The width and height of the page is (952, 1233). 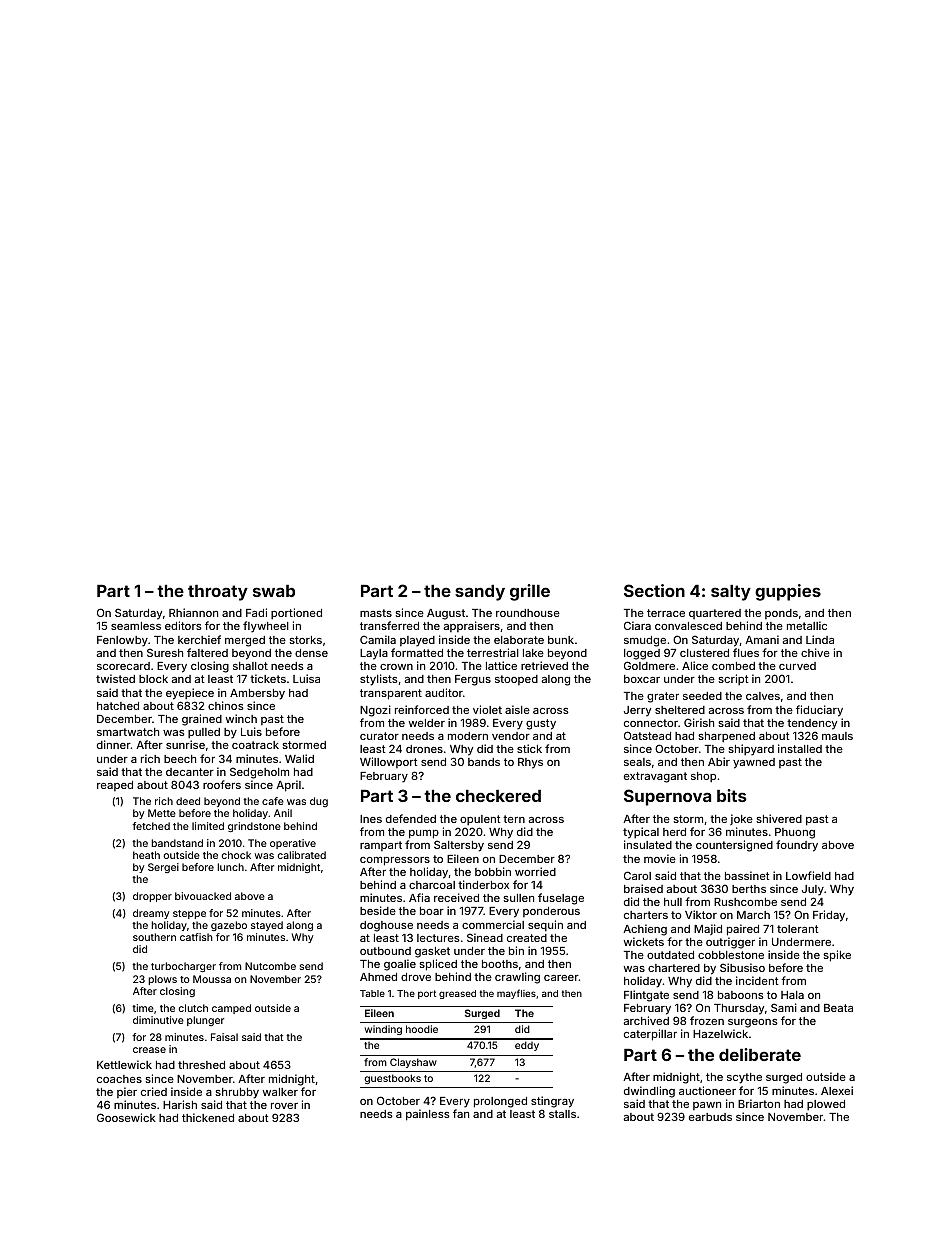 What do you see at coordinates (389, 625) in the page?
I see `transferred` at bounding box center [389, 625].
